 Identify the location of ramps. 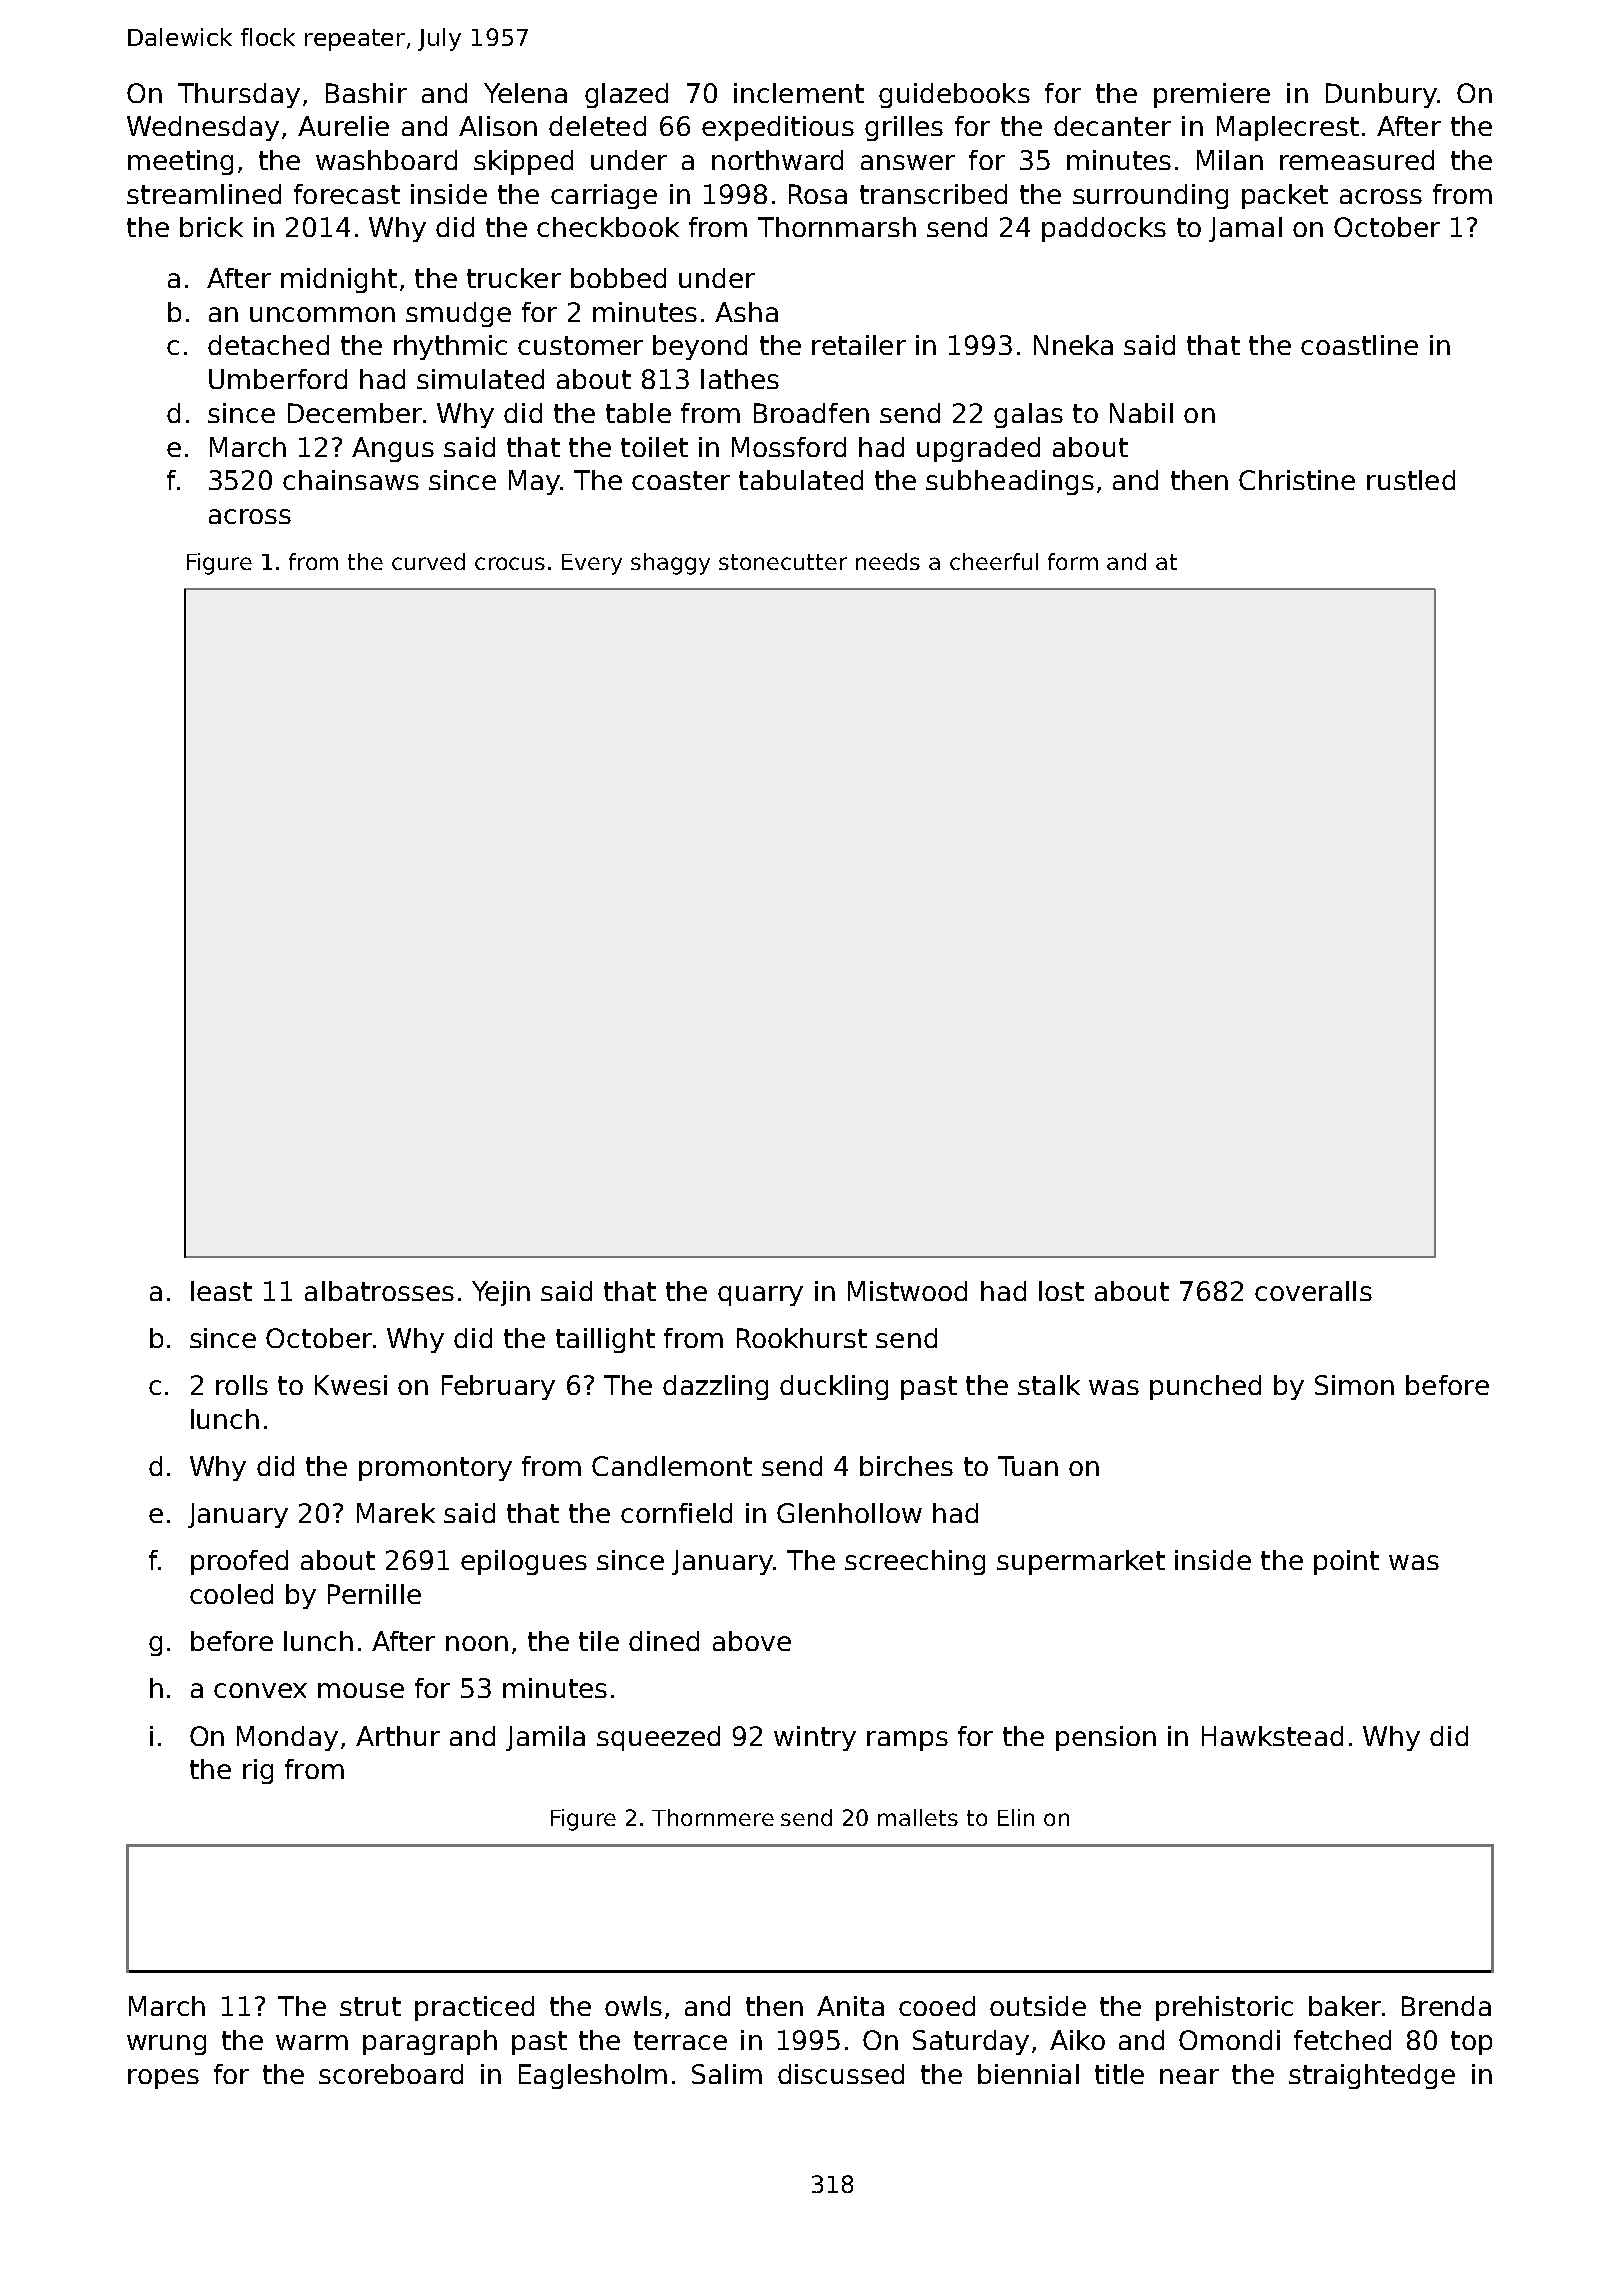
(907, 1741).
